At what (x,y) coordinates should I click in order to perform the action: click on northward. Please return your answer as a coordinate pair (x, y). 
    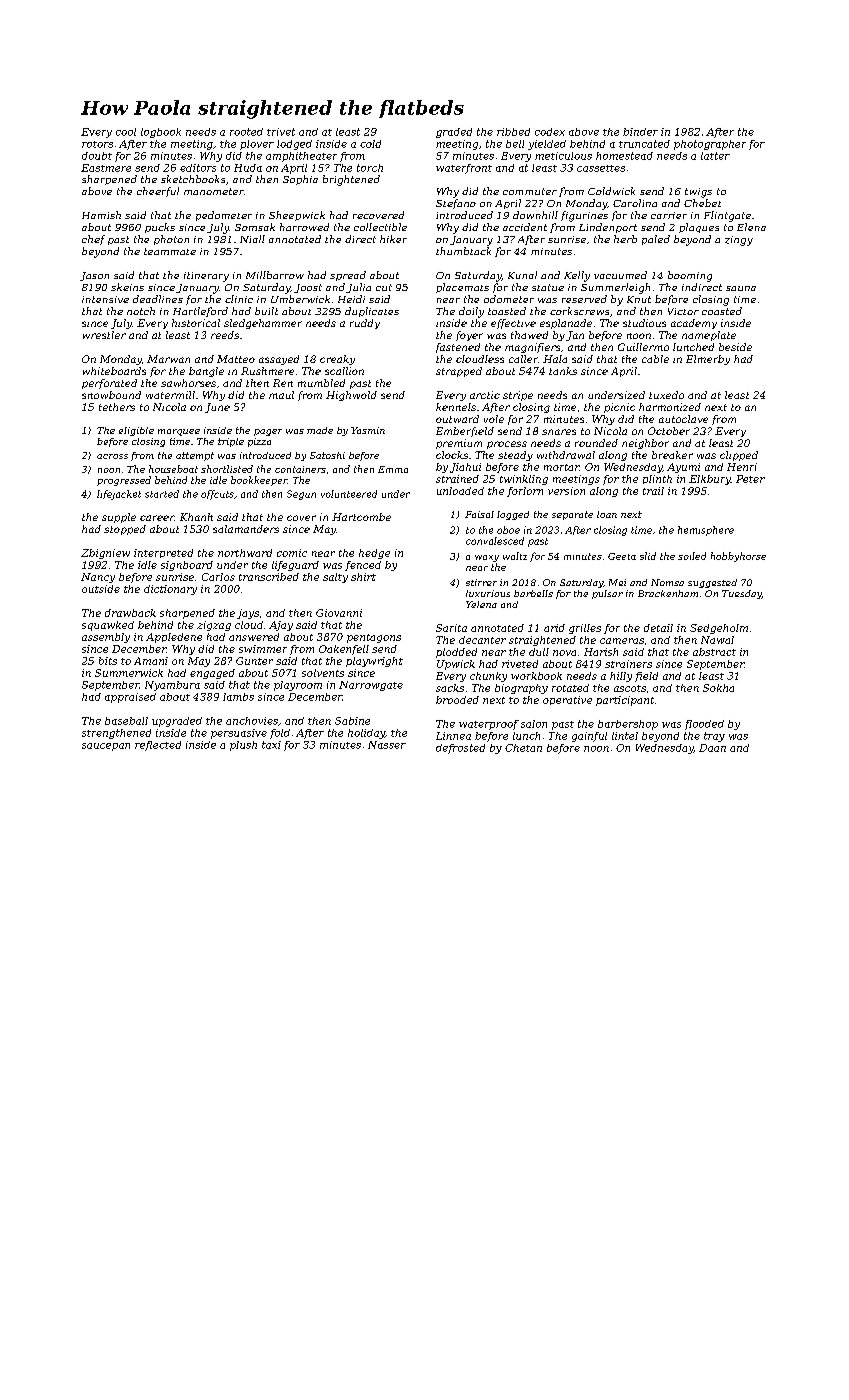
    Looking at the image, I should click on (245, 553).
